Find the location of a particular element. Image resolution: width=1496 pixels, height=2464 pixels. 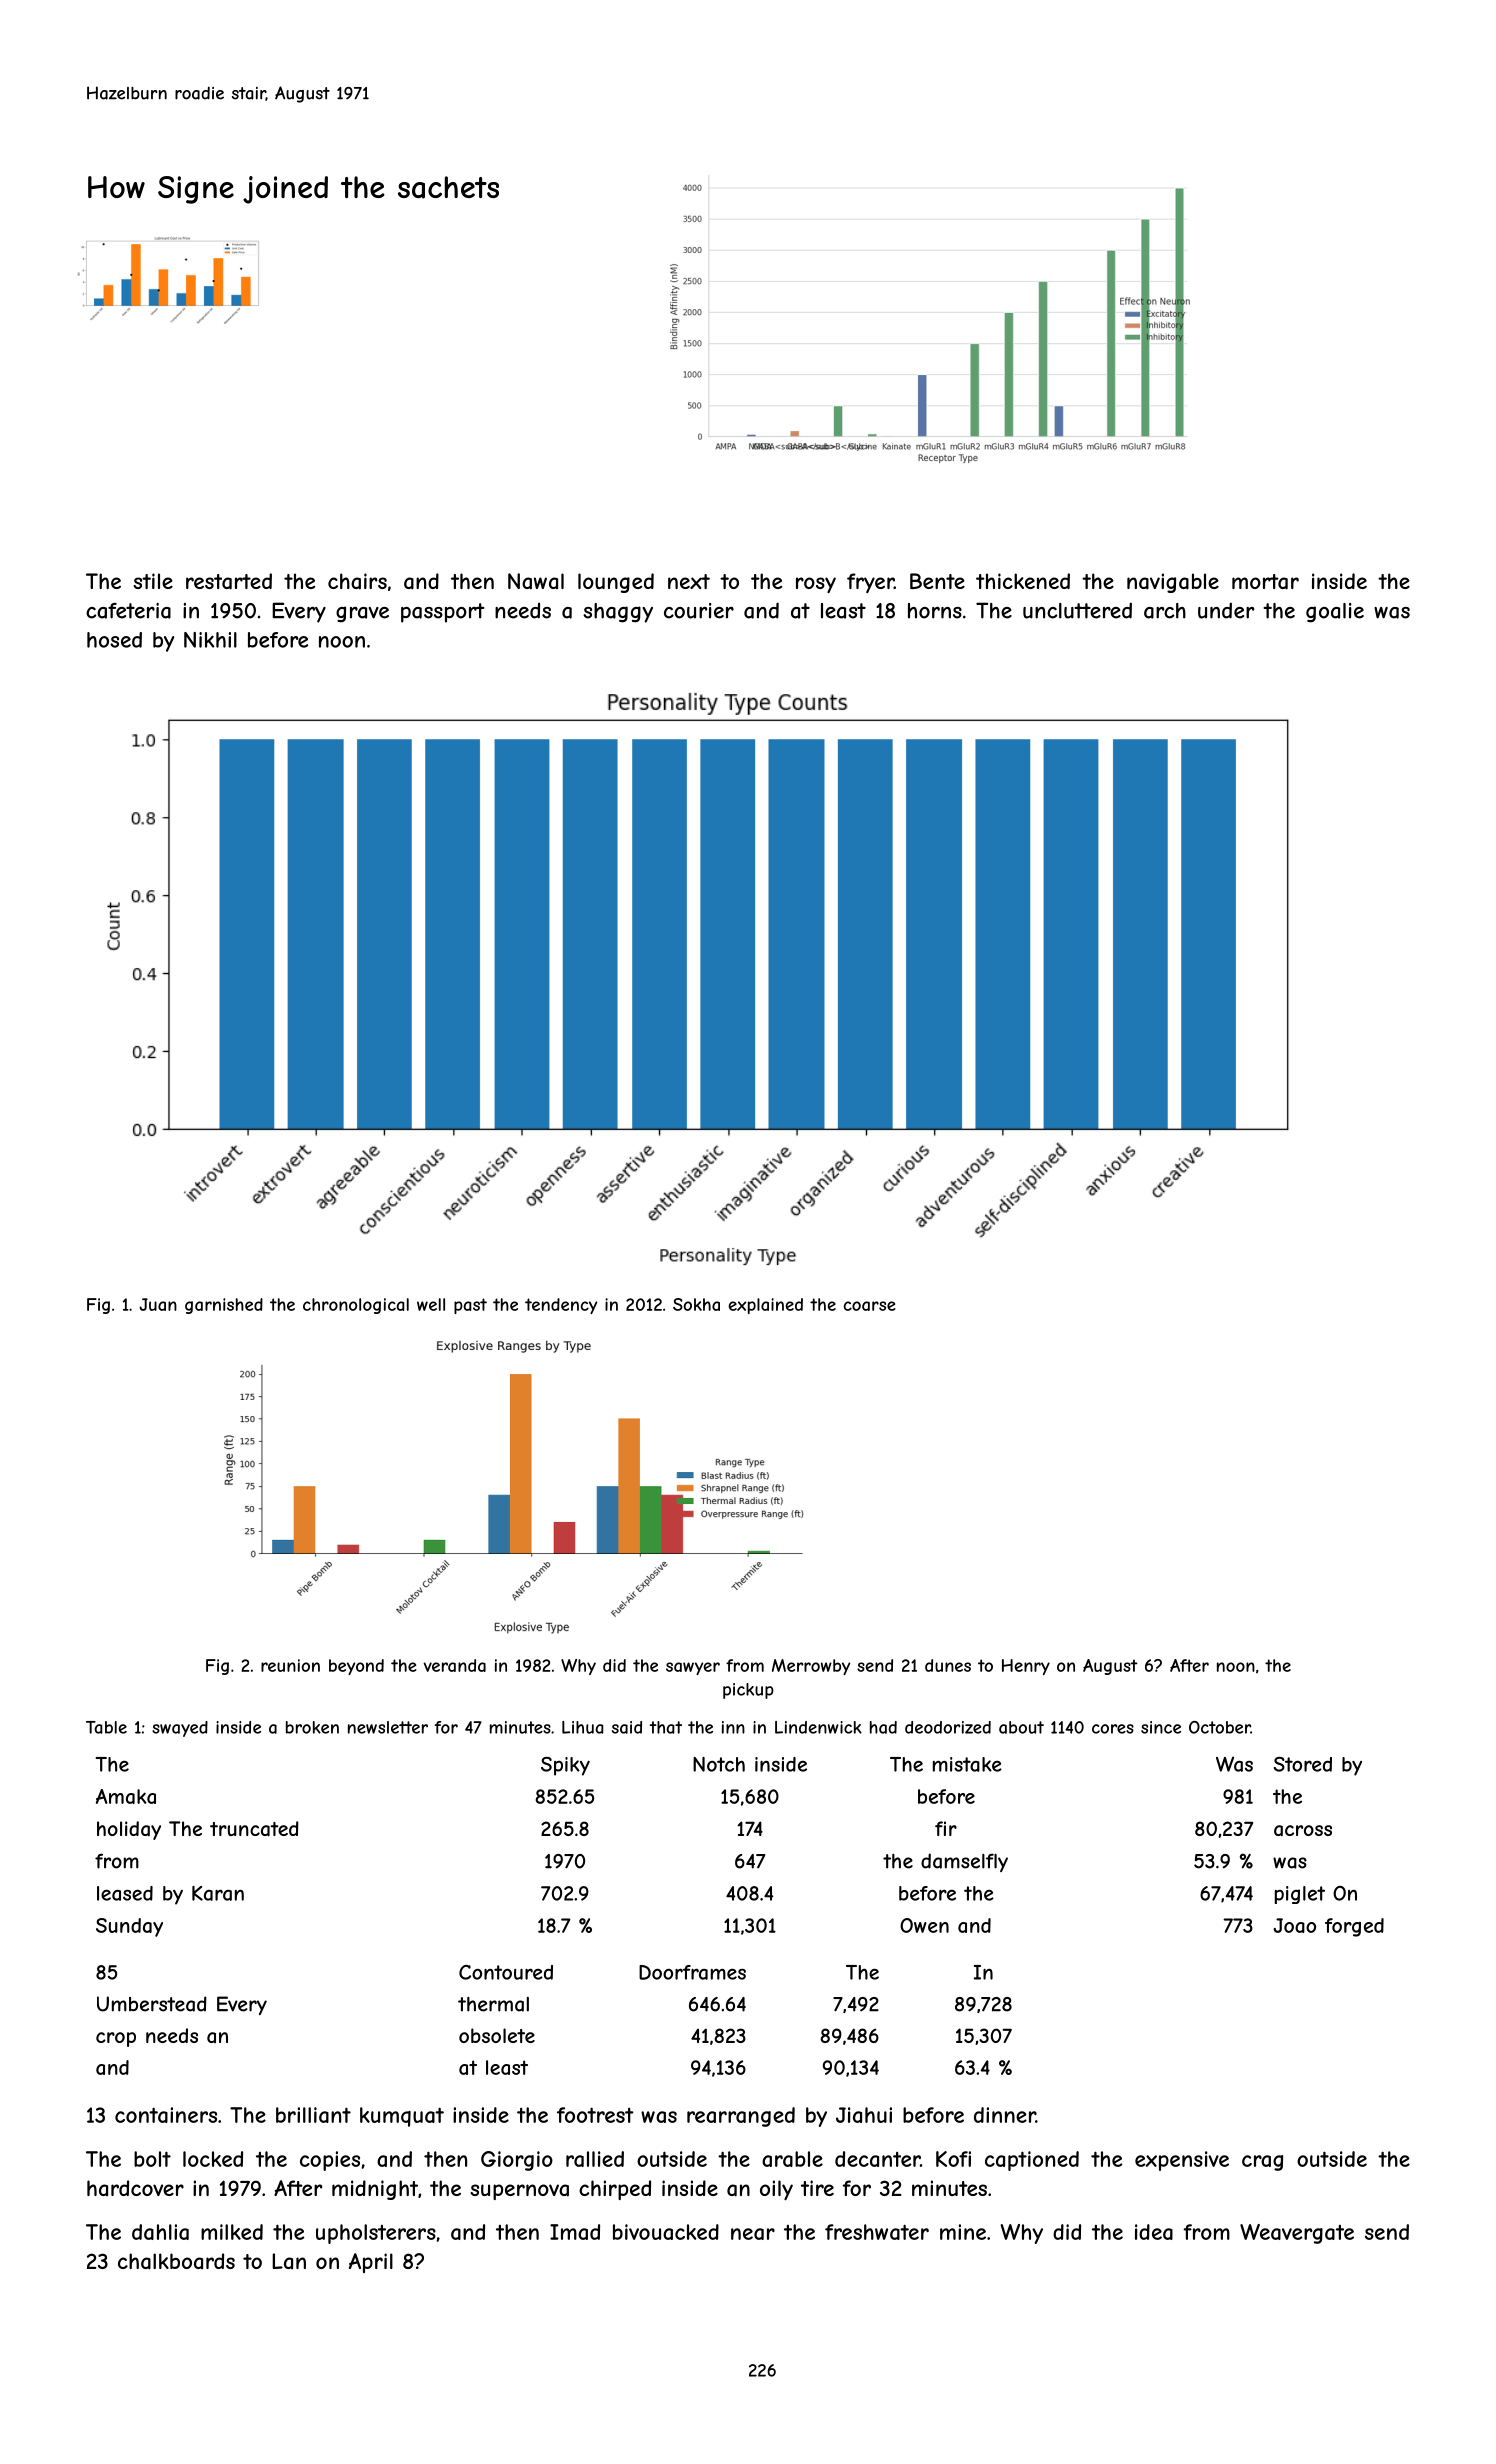

across is located at coordinates (1303, 1830).
